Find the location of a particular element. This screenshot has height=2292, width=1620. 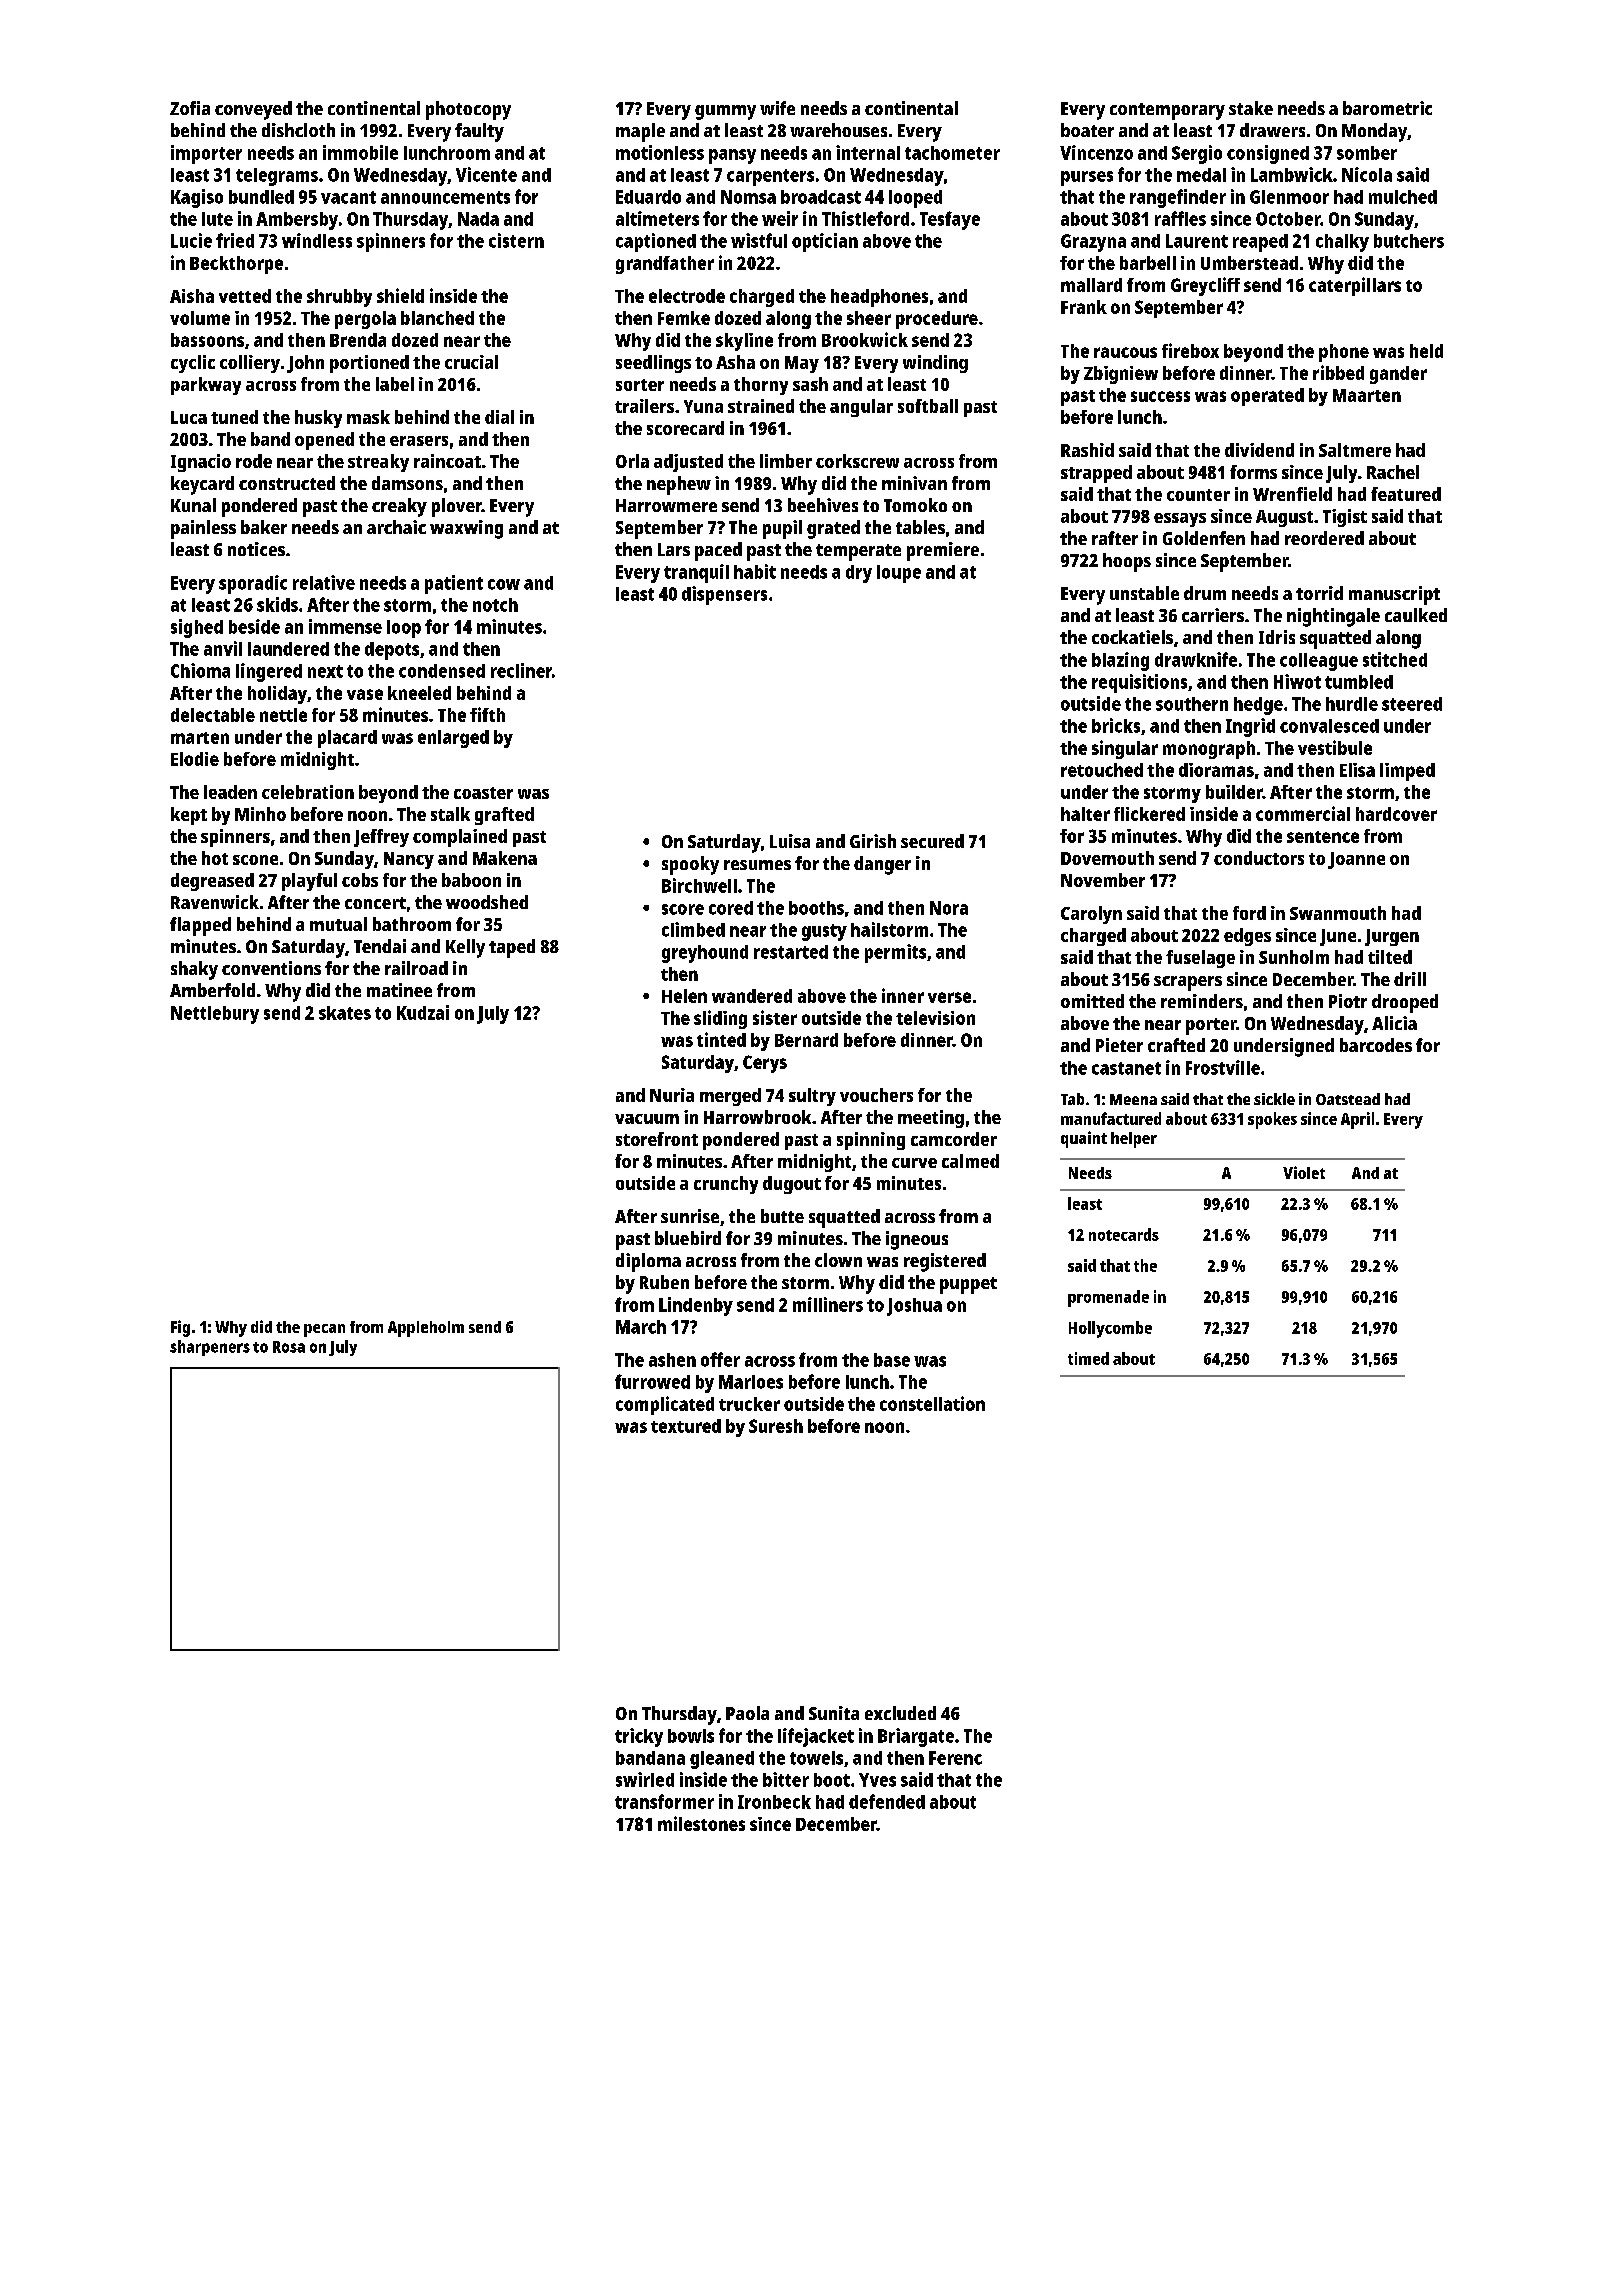

held is located at coordinates (1426, 351).
